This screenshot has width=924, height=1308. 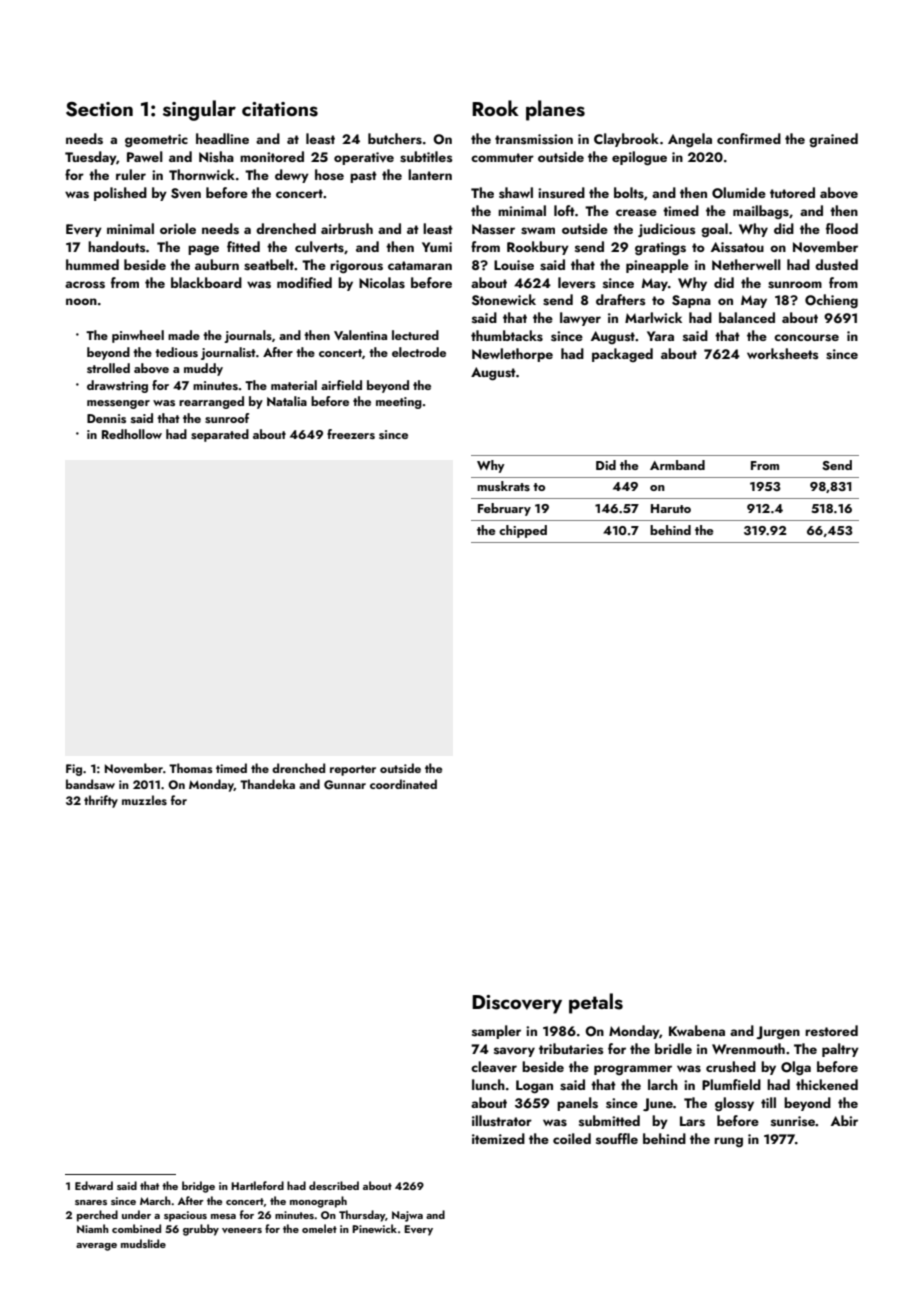 What do you see at coordinates (403, 784) in the screenshot?
I see `coordinated` at bounding box center [403, 784].
